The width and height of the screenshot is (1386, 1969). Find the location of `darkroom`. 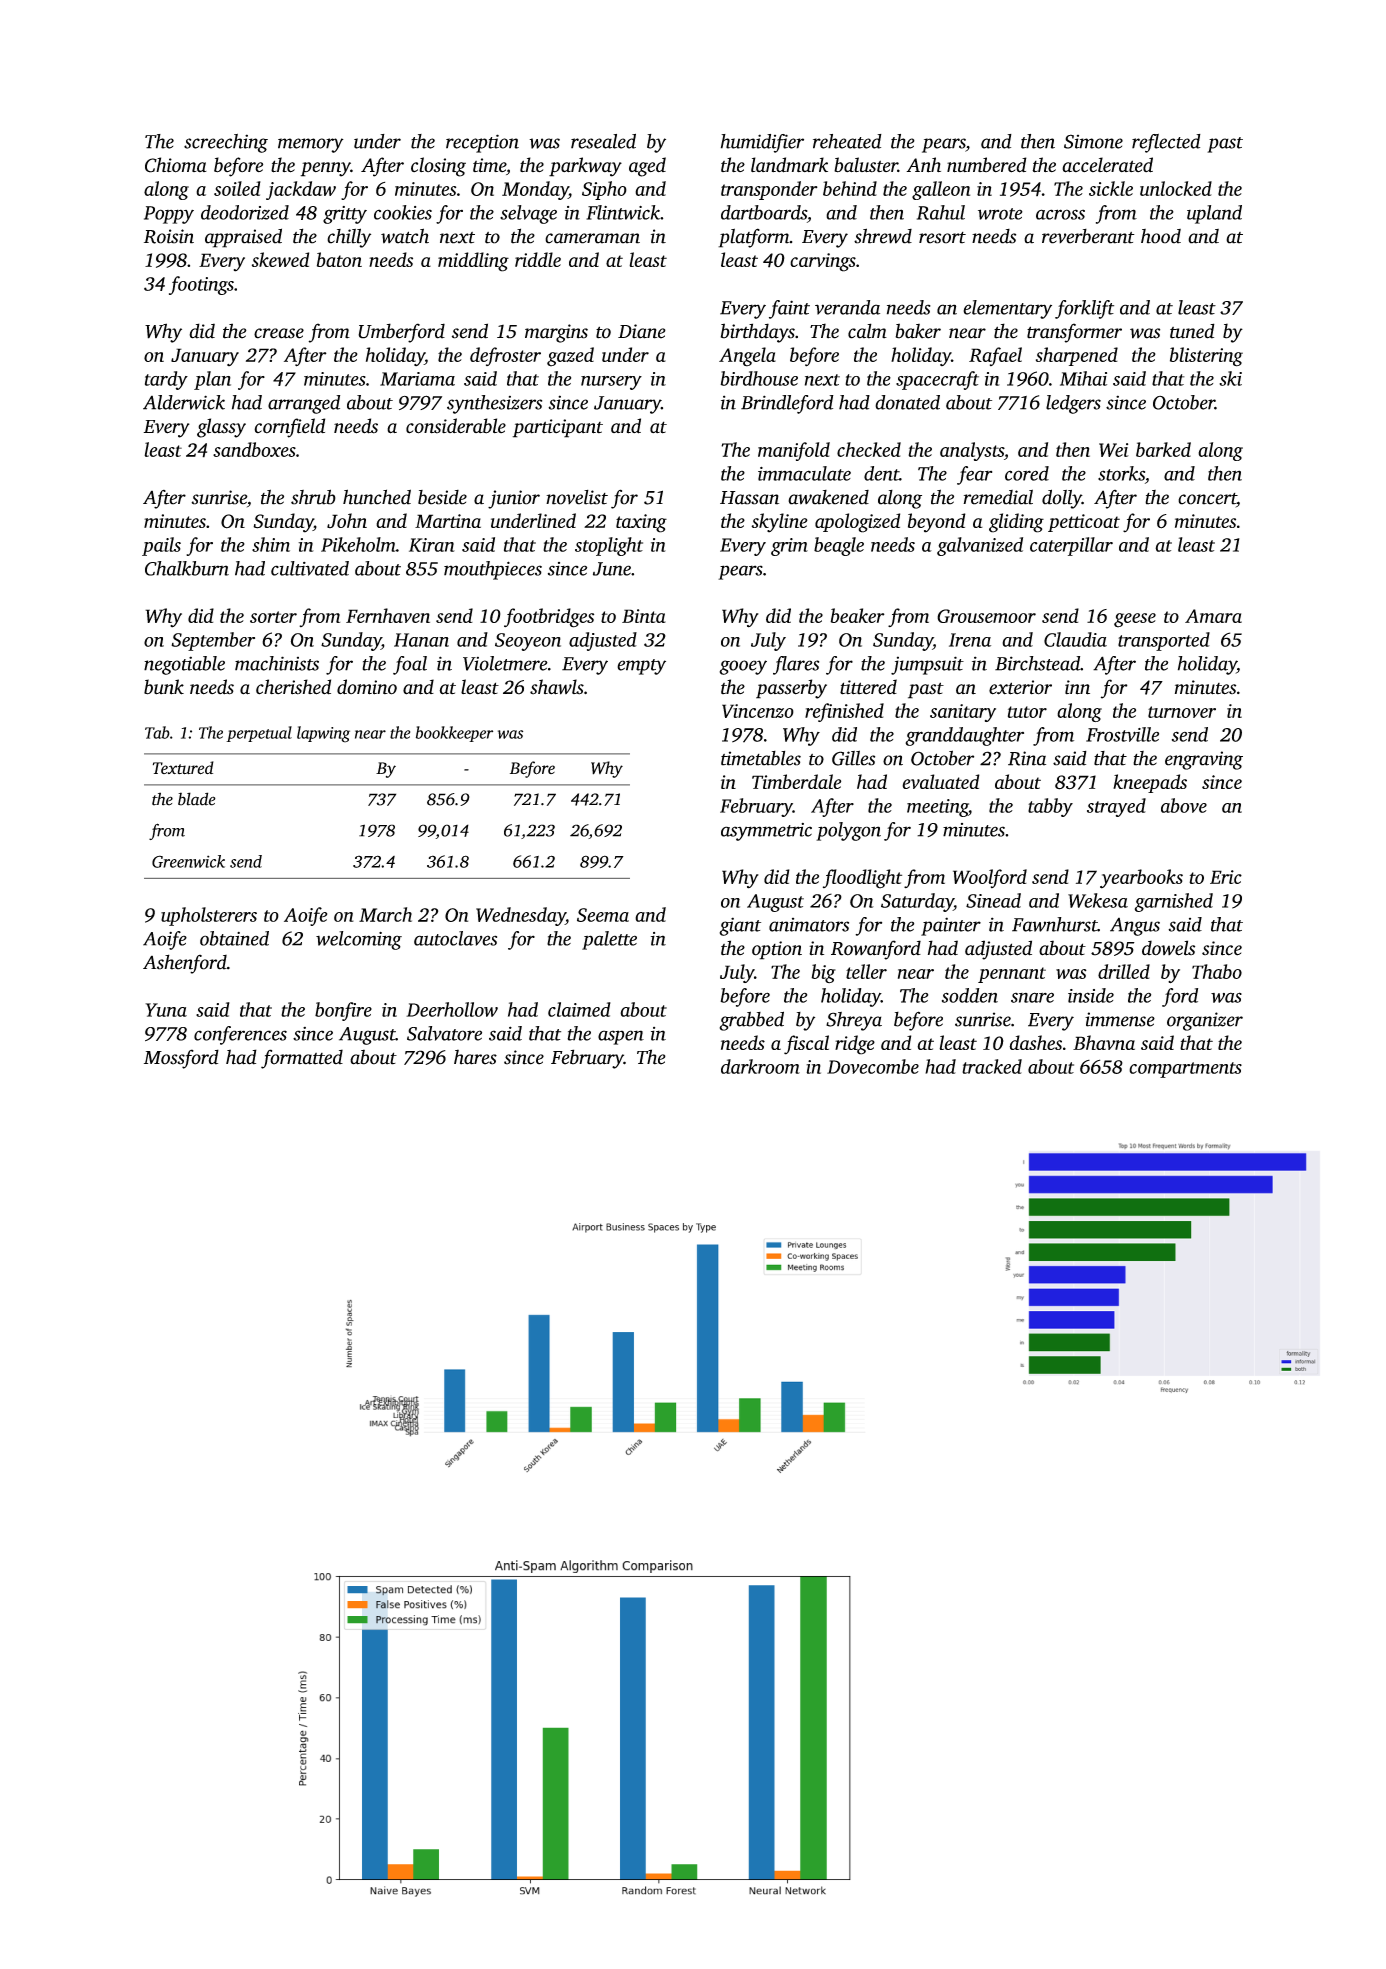

darkroom is located at coordinates (760, 1066).
